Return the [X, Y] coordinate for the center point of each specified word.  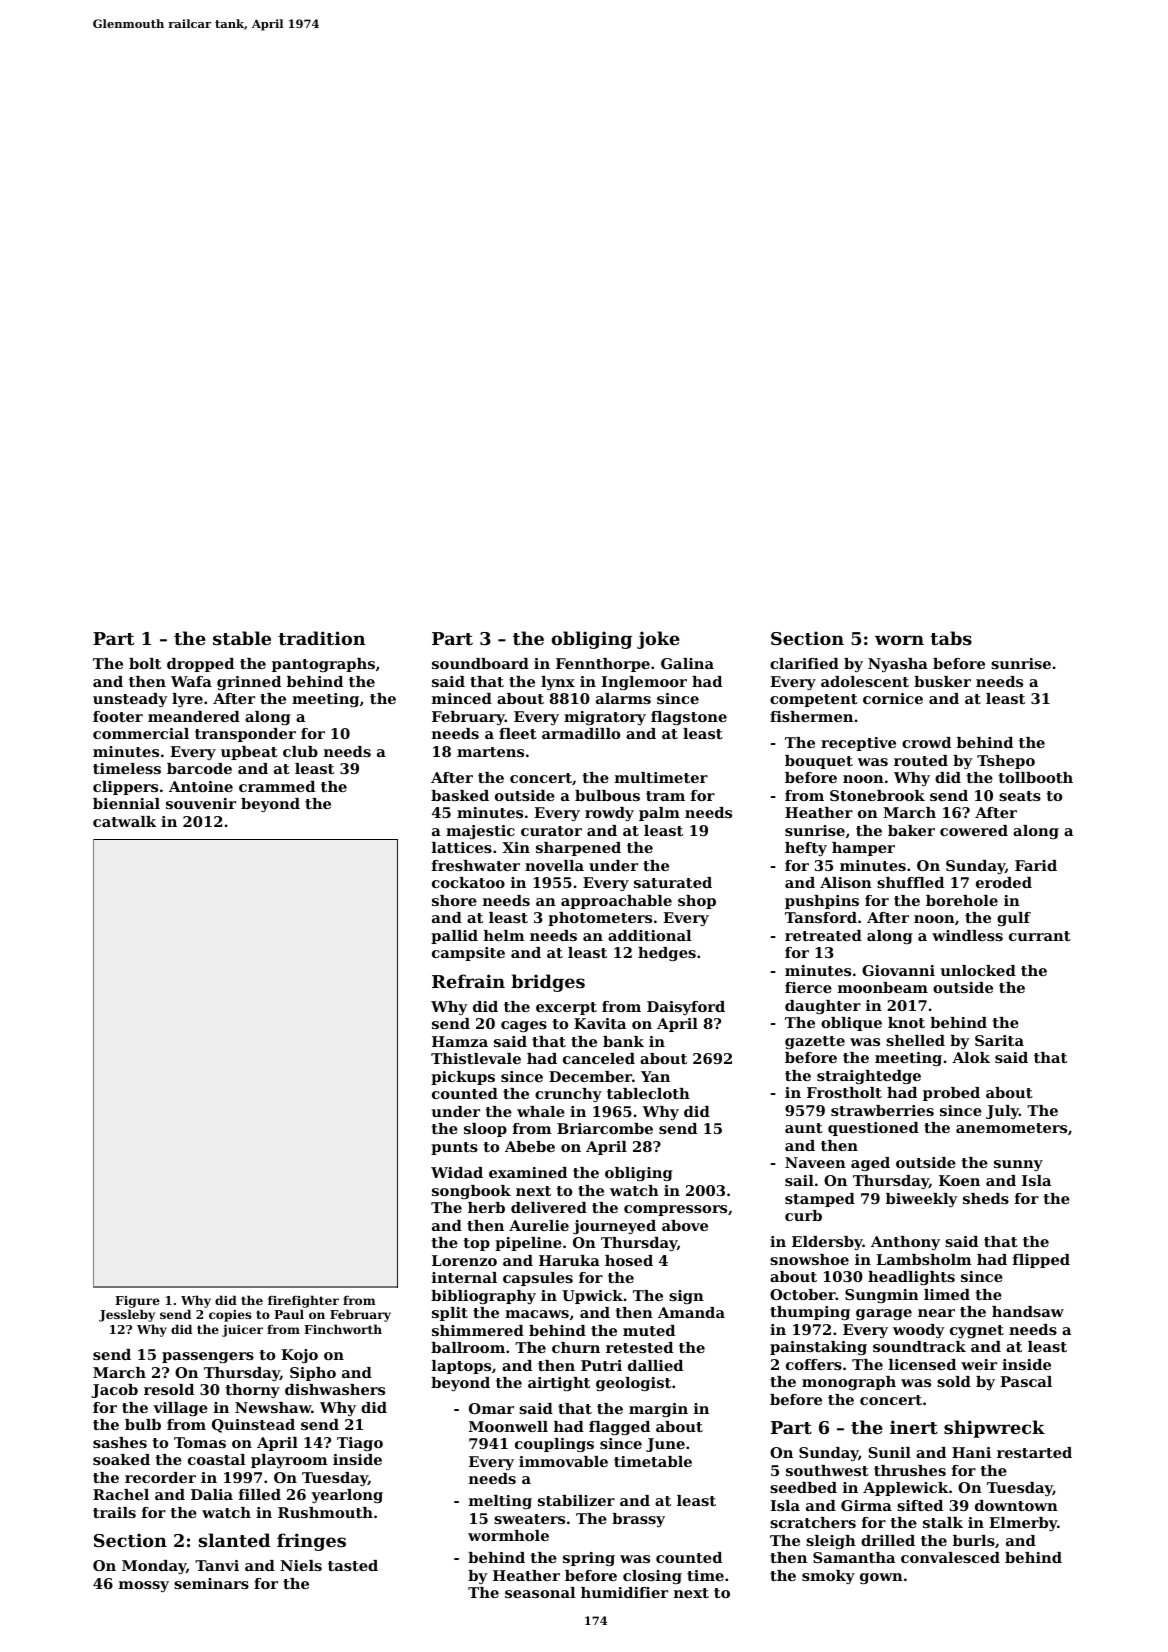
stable [242, 638]
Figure [137, 1302]
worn [899, 640]
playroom [289, 1461]
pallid [454, 937]
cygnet [977, 1331]
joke [658, 640]
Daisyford [686, 1008]
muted [649, 1330]
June [665, 1445]
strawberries [882, 1110]
